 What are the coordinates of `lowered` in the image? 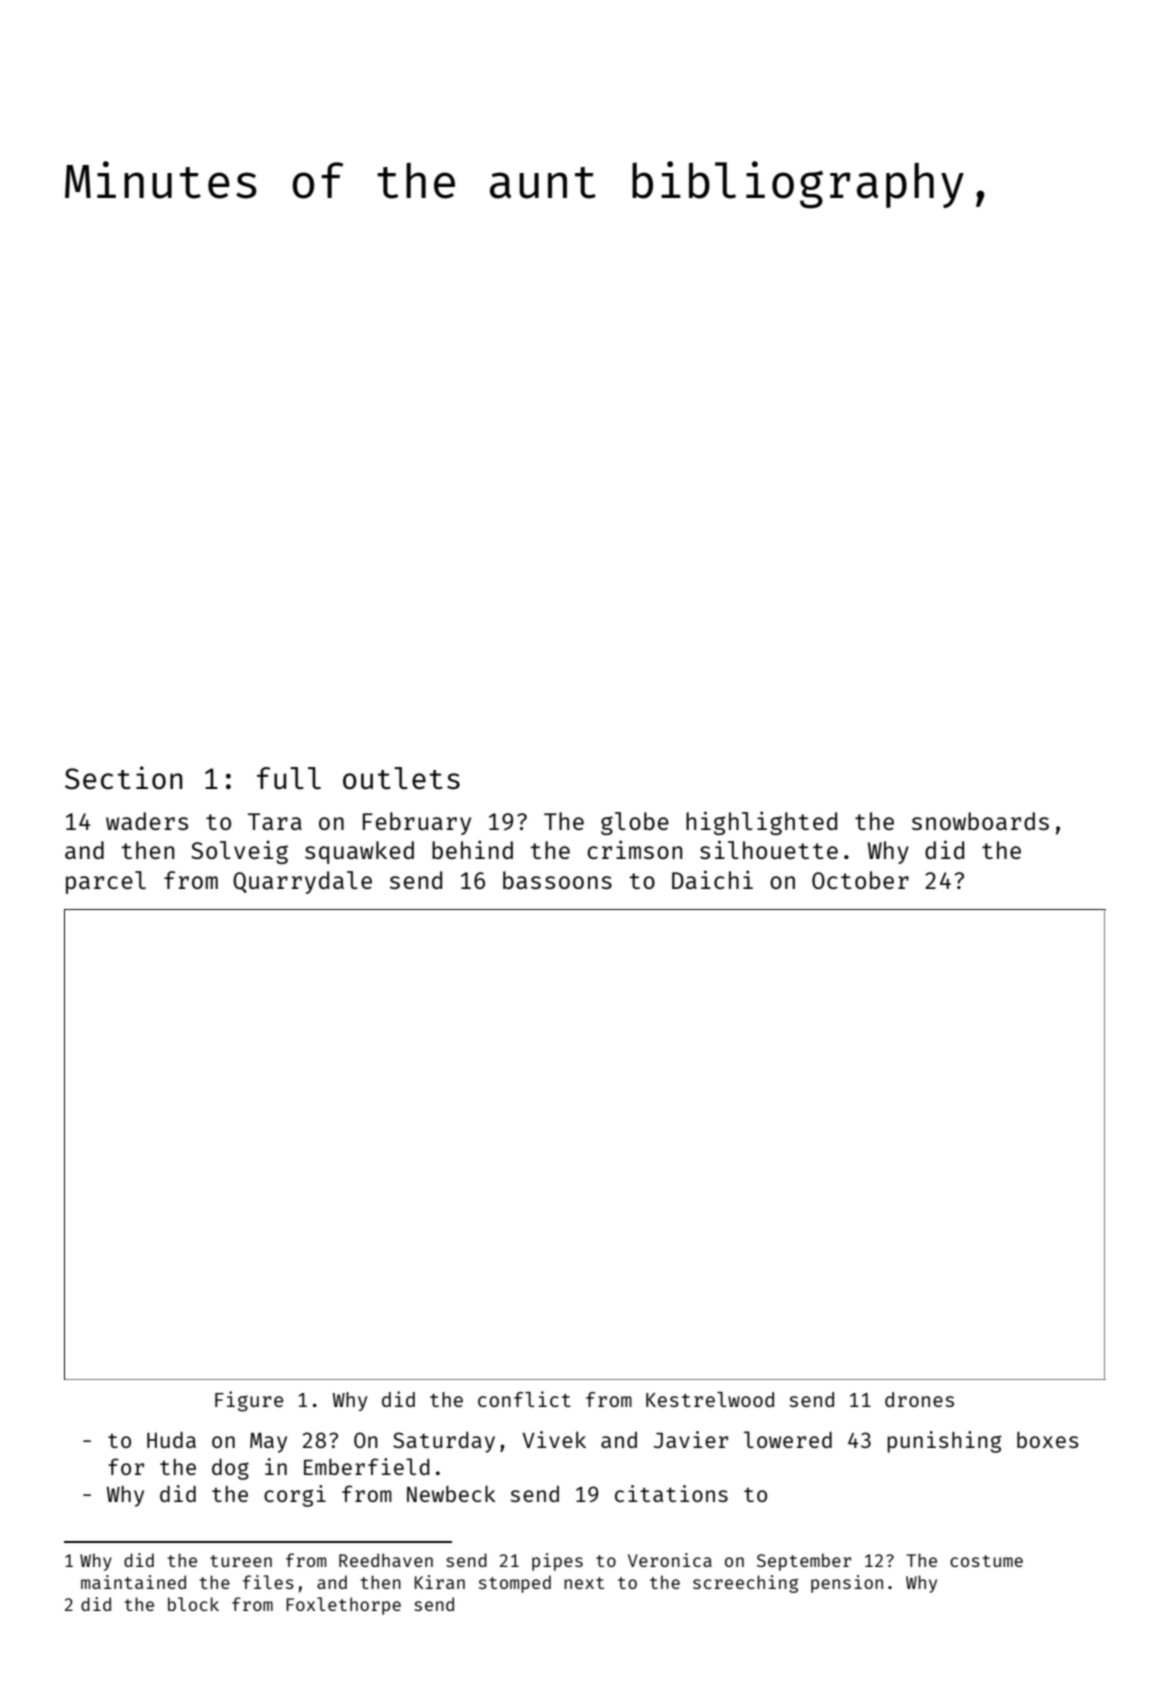 It's located at (788, 1439).
